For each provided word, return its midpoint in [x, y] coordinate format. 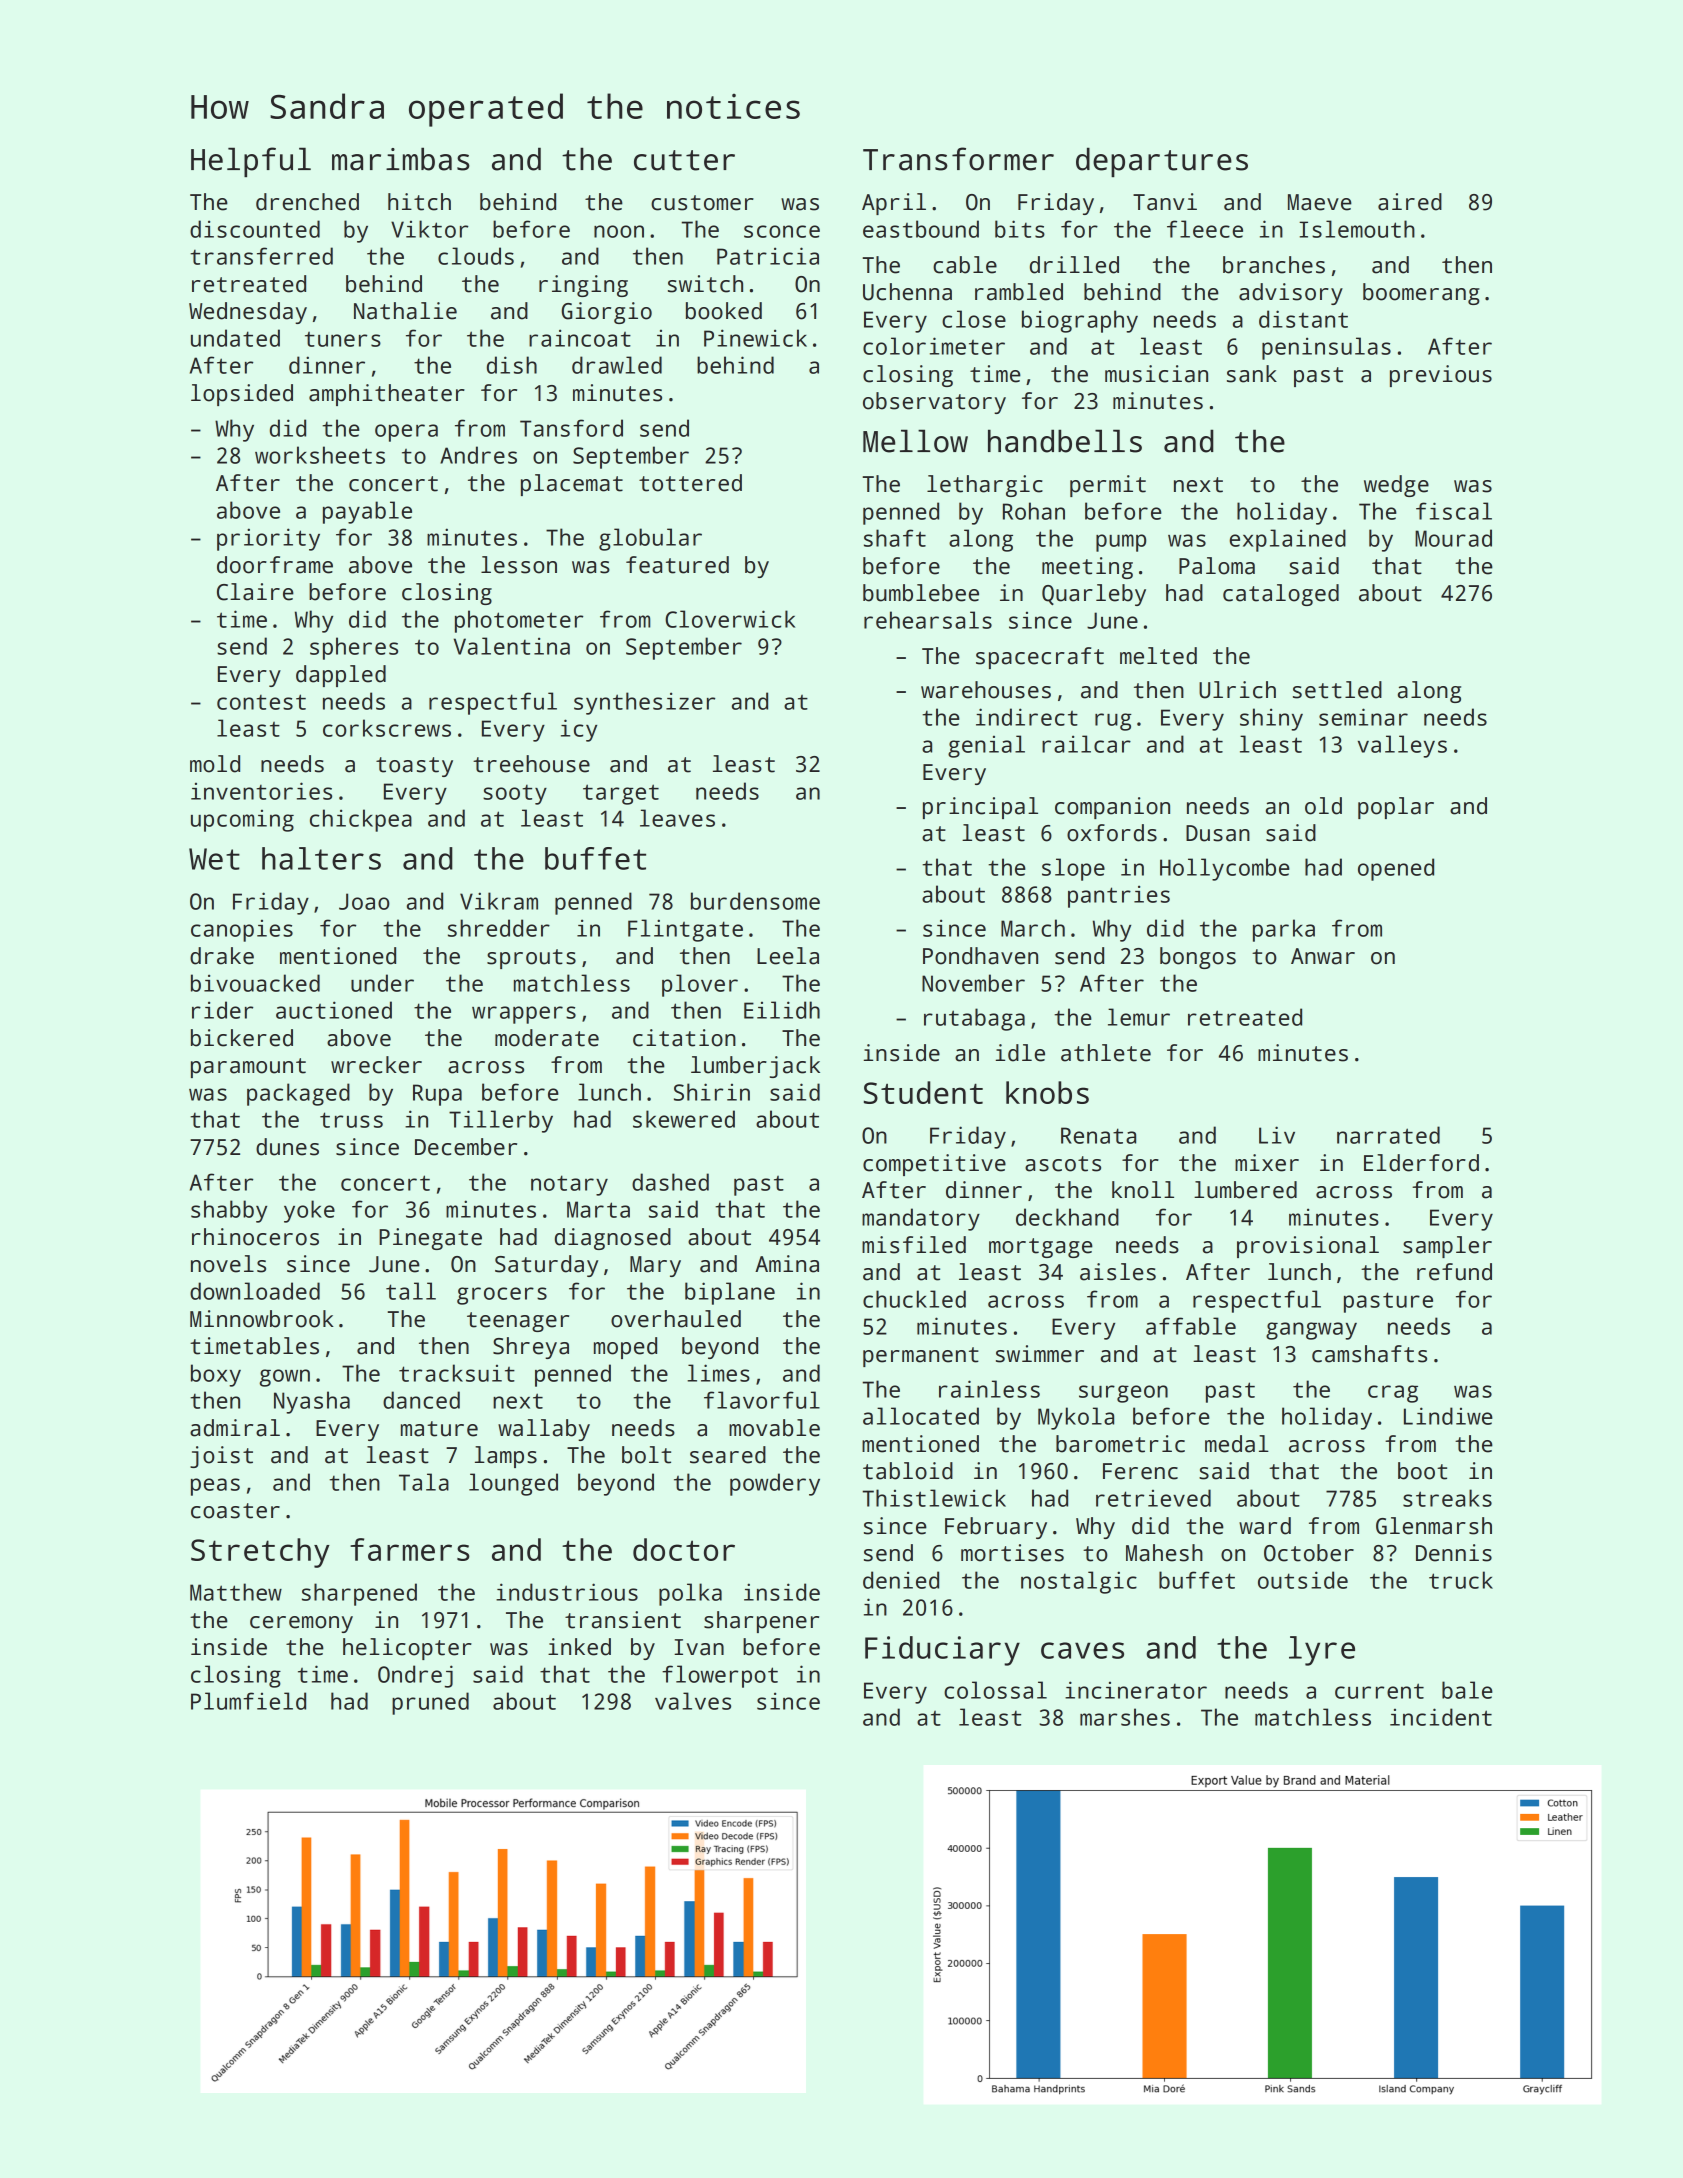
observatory [934, 403]
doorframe [275, 565]
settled [1337, 690]
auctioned [334, 1010]
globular [650, 539]
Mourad [1453, 538]
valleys [1402, 746]
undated [235, 338]
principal [980, 808]
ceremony [301, 1624]
